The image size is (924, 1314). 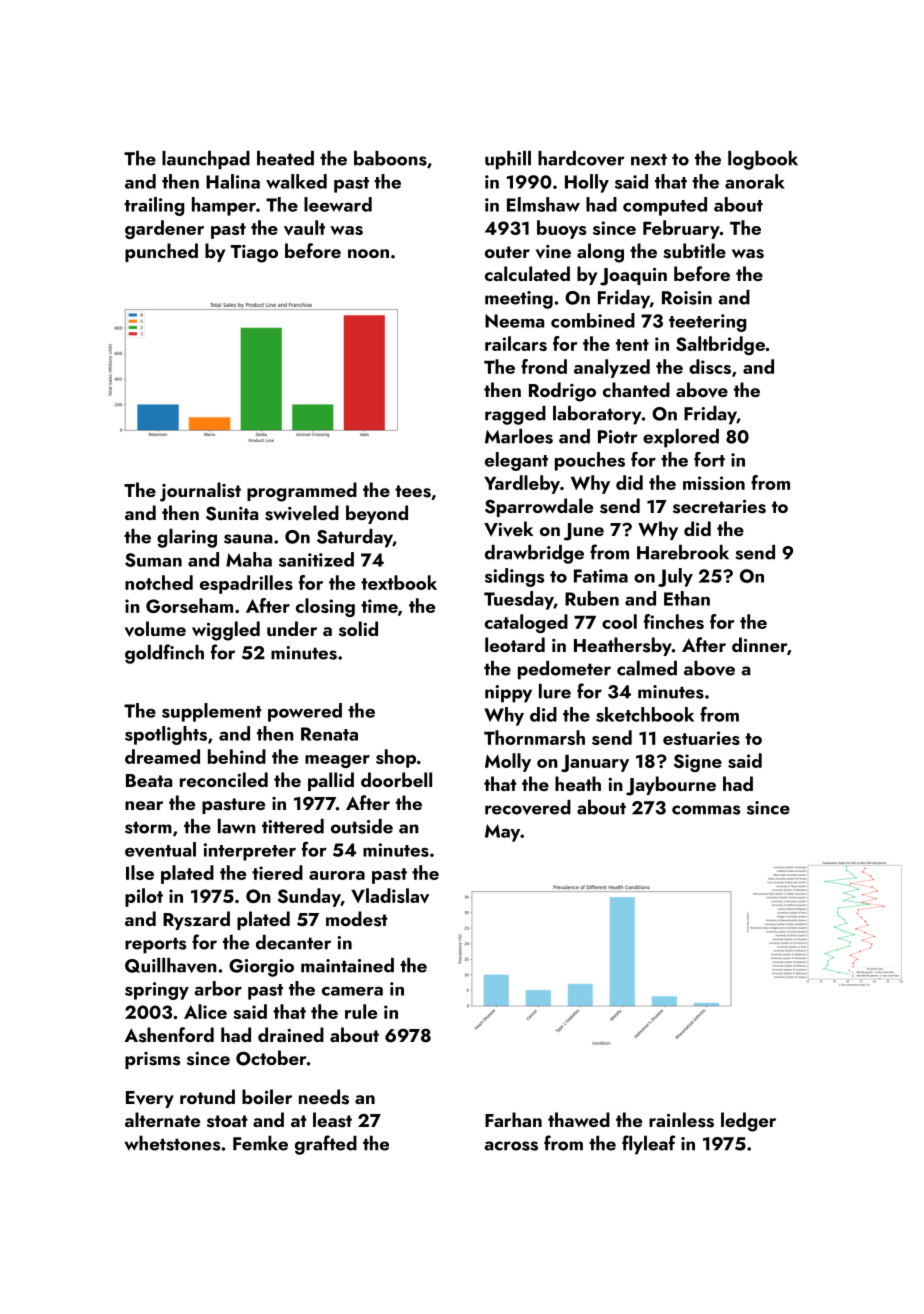 I want to click on whetstones, so click(x=172, y=1143).
